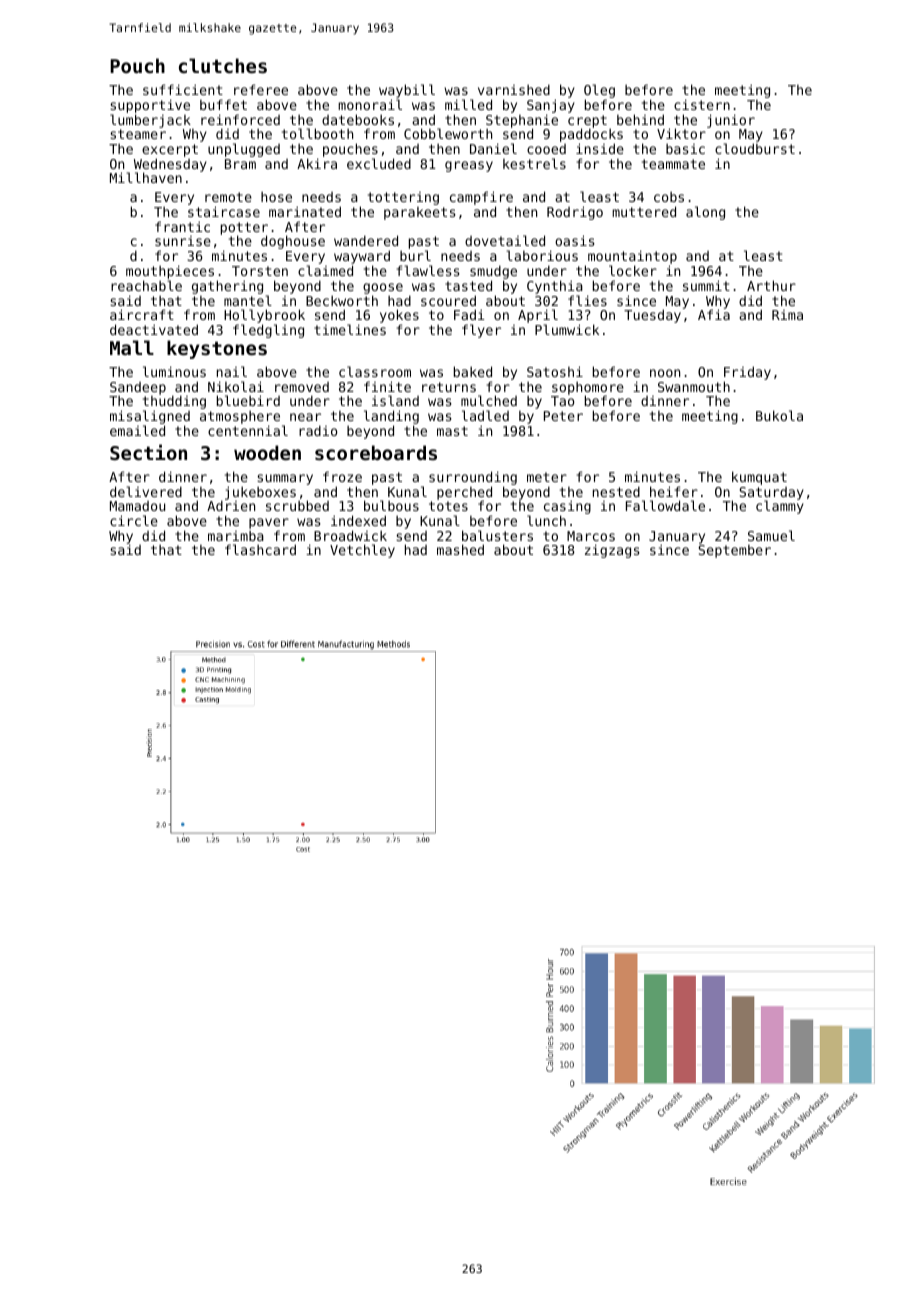  What do you see at coordinates (771, 535) in the screenshot?
I see `Samuel` at bounding box center [771, 535].
